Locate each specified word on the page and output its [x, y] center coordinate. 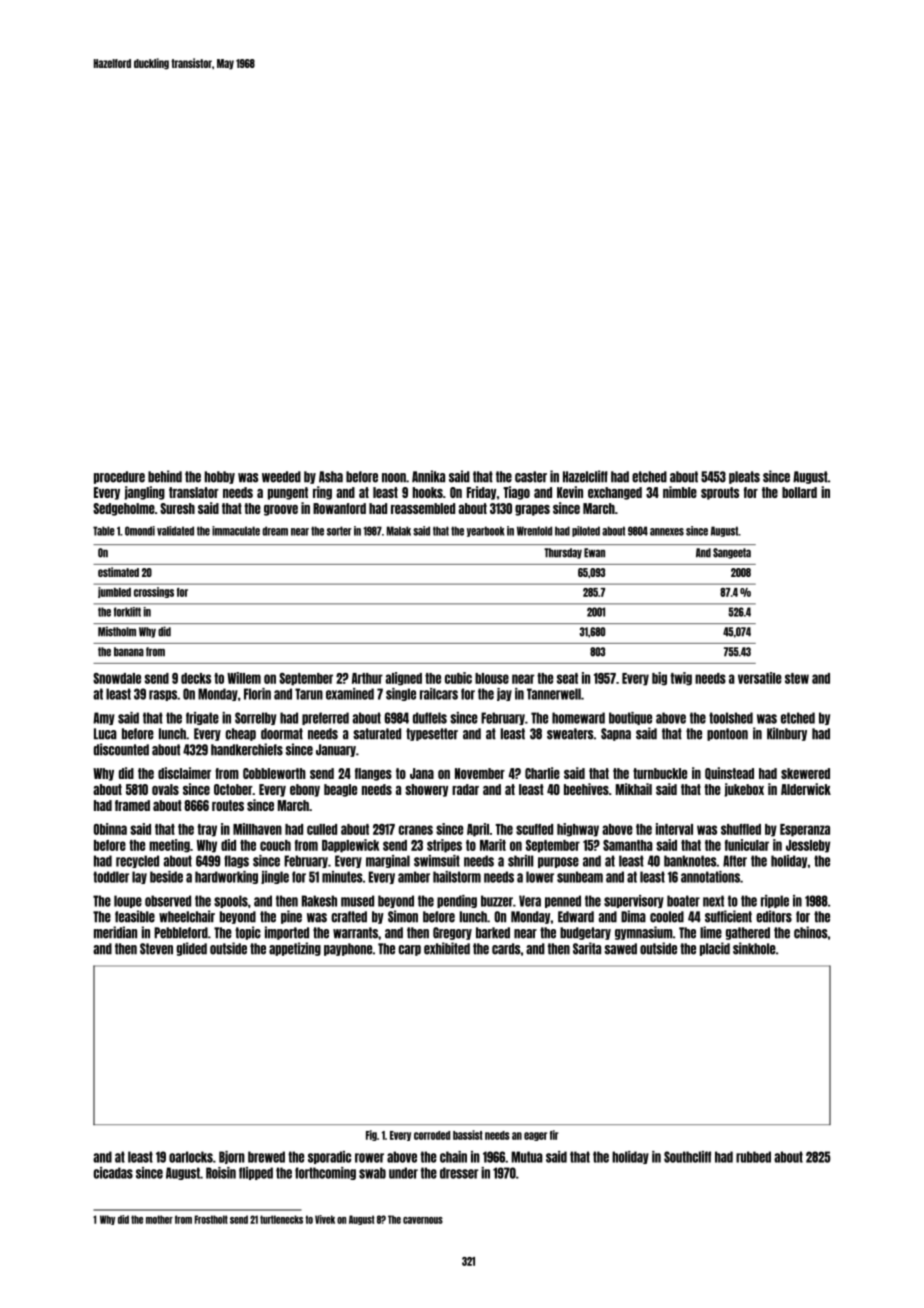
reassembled [423, 508]
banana [129, 652]
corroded [432, 1135]
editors [774, 916]
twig [681, 679]
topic [248, 933]
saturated [377, 734]
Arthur [367, 678]
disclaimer [184, 773]
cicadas [113, 1173]
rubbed [753, 1157]
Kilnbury [787, 734]
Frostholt [211, 1219]
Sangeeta [732, 553]
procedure [119, 477]
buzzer [497, 901]
